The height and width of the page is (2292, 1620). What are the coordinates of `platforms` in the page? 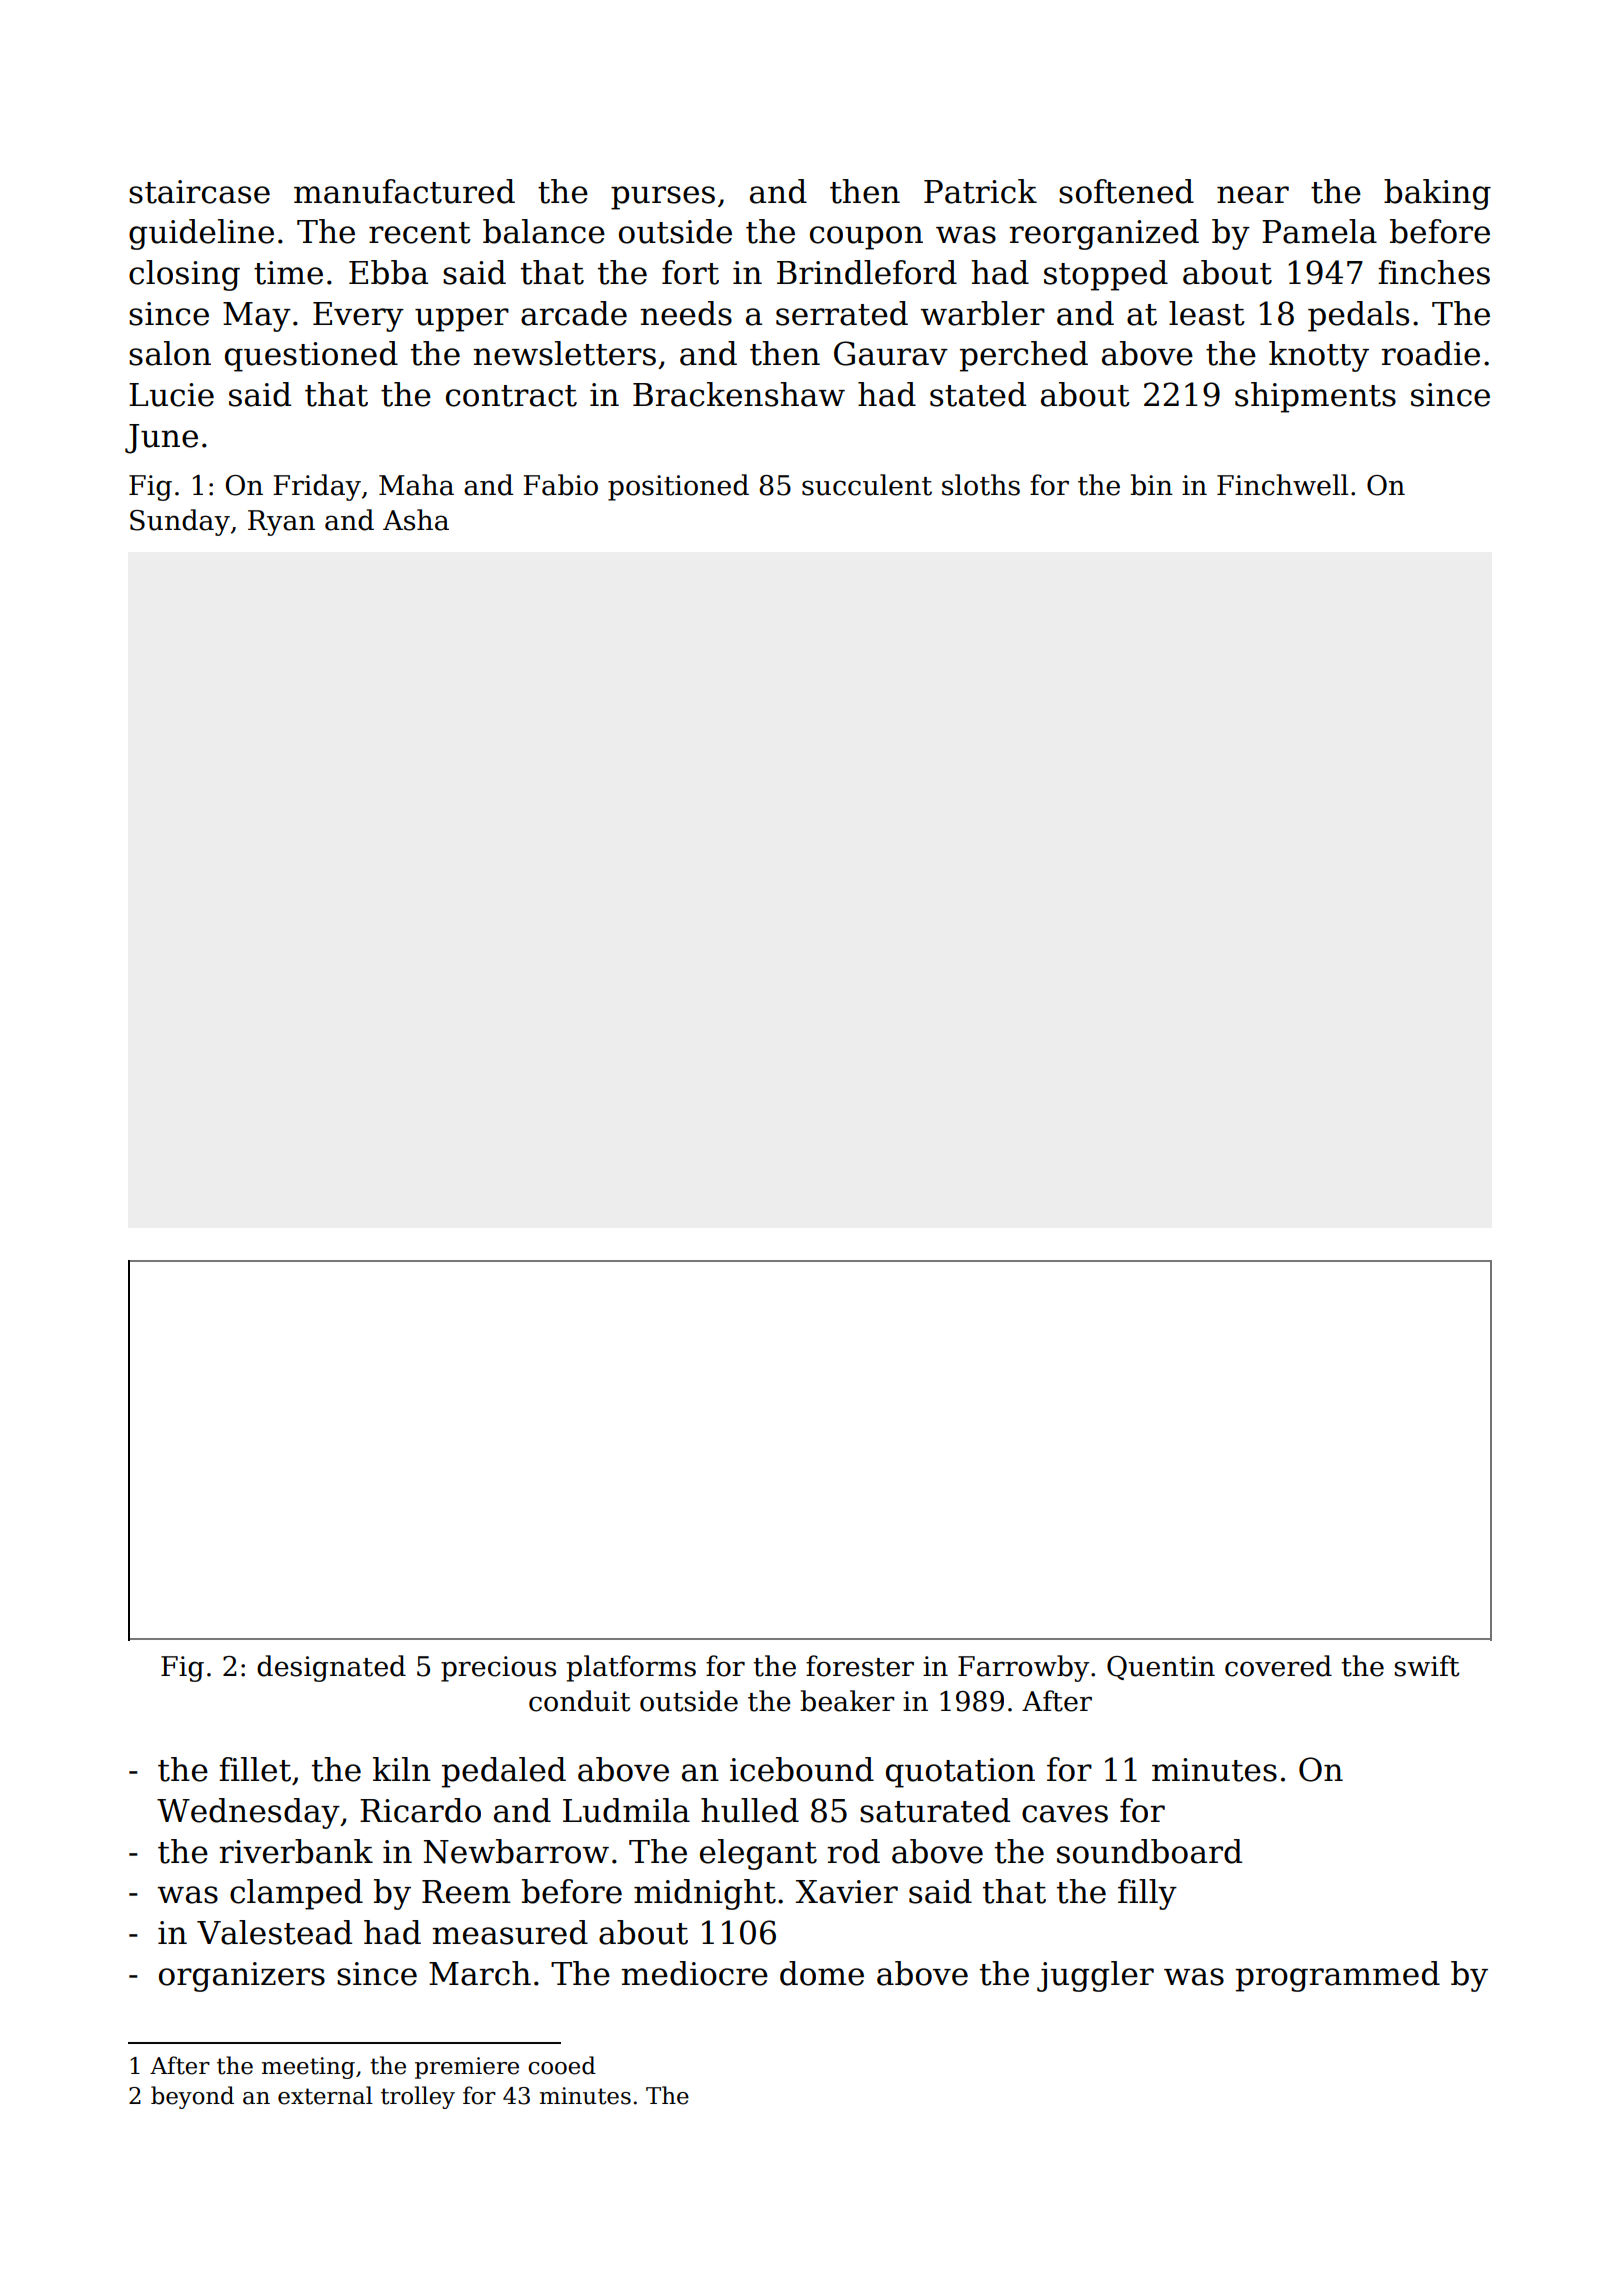 It's located at (631, 1668).
